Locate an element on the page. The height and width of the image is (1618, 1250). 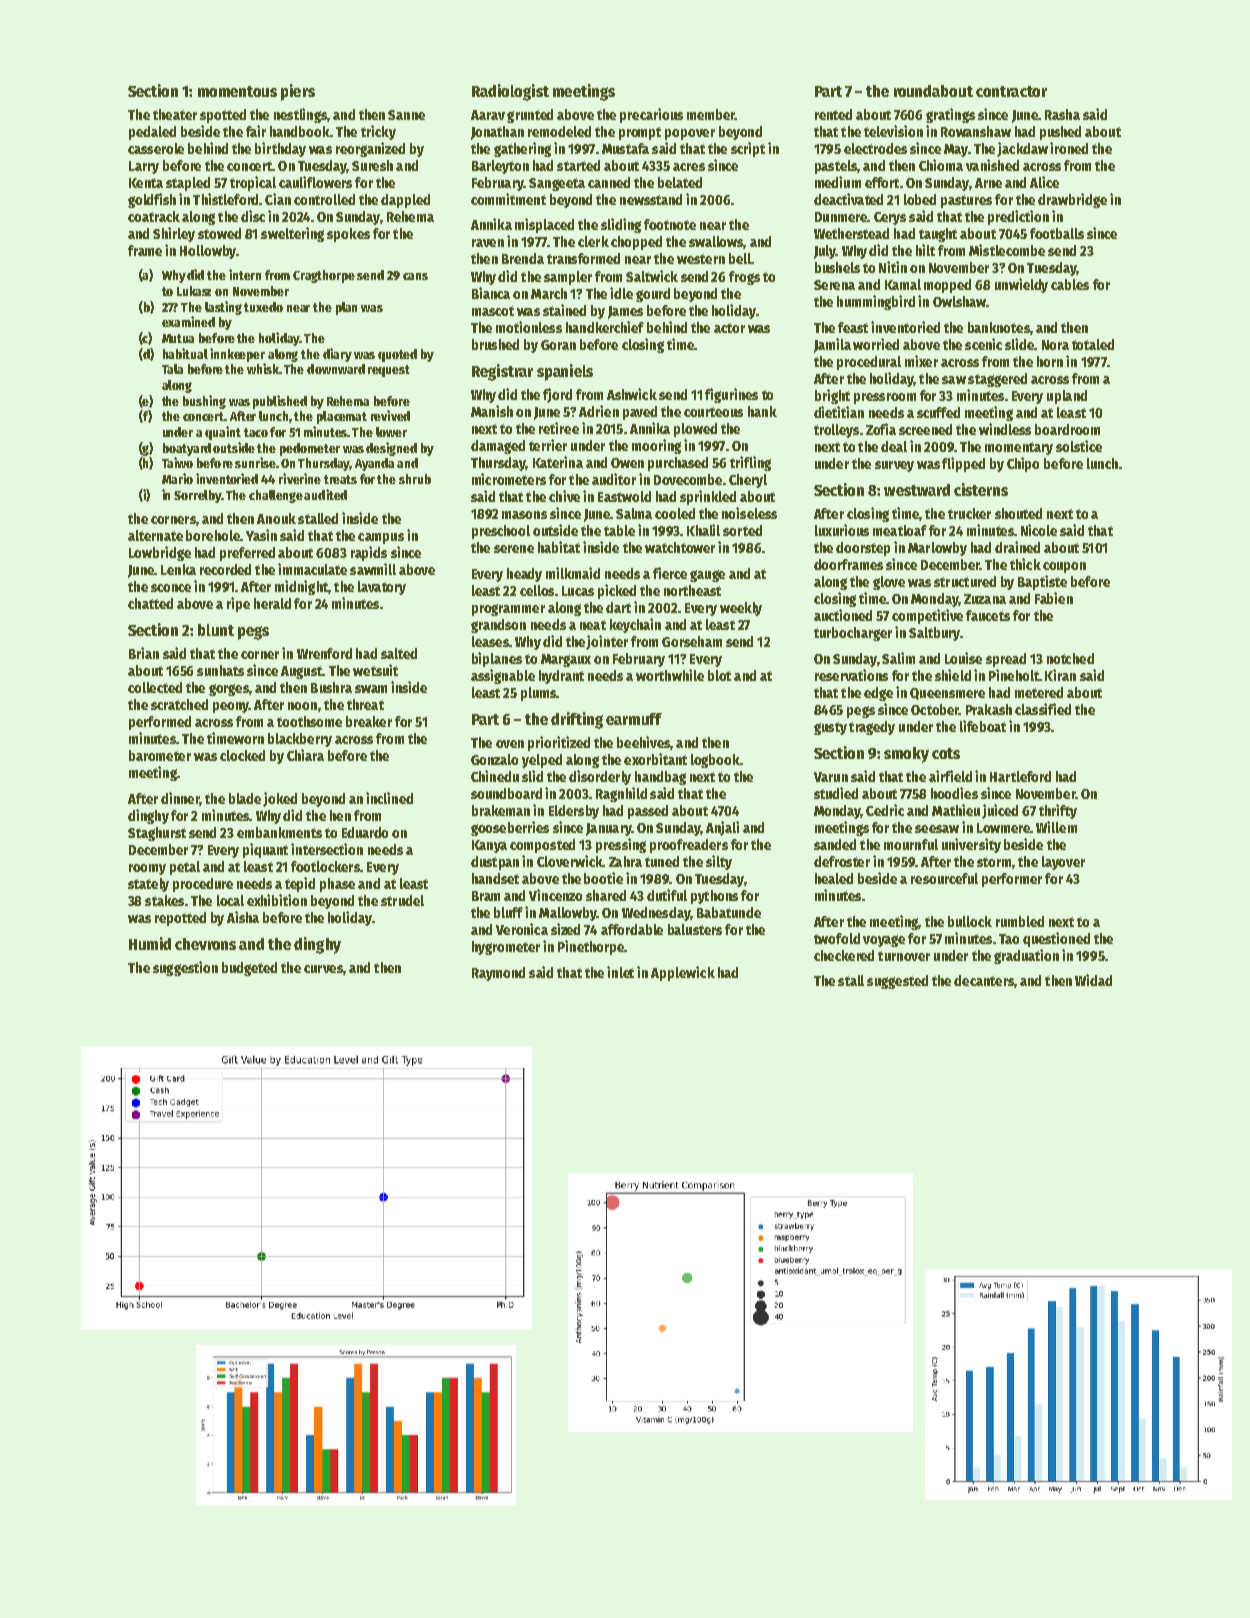
Cragthorpe is located at coordinates (324, 276).
